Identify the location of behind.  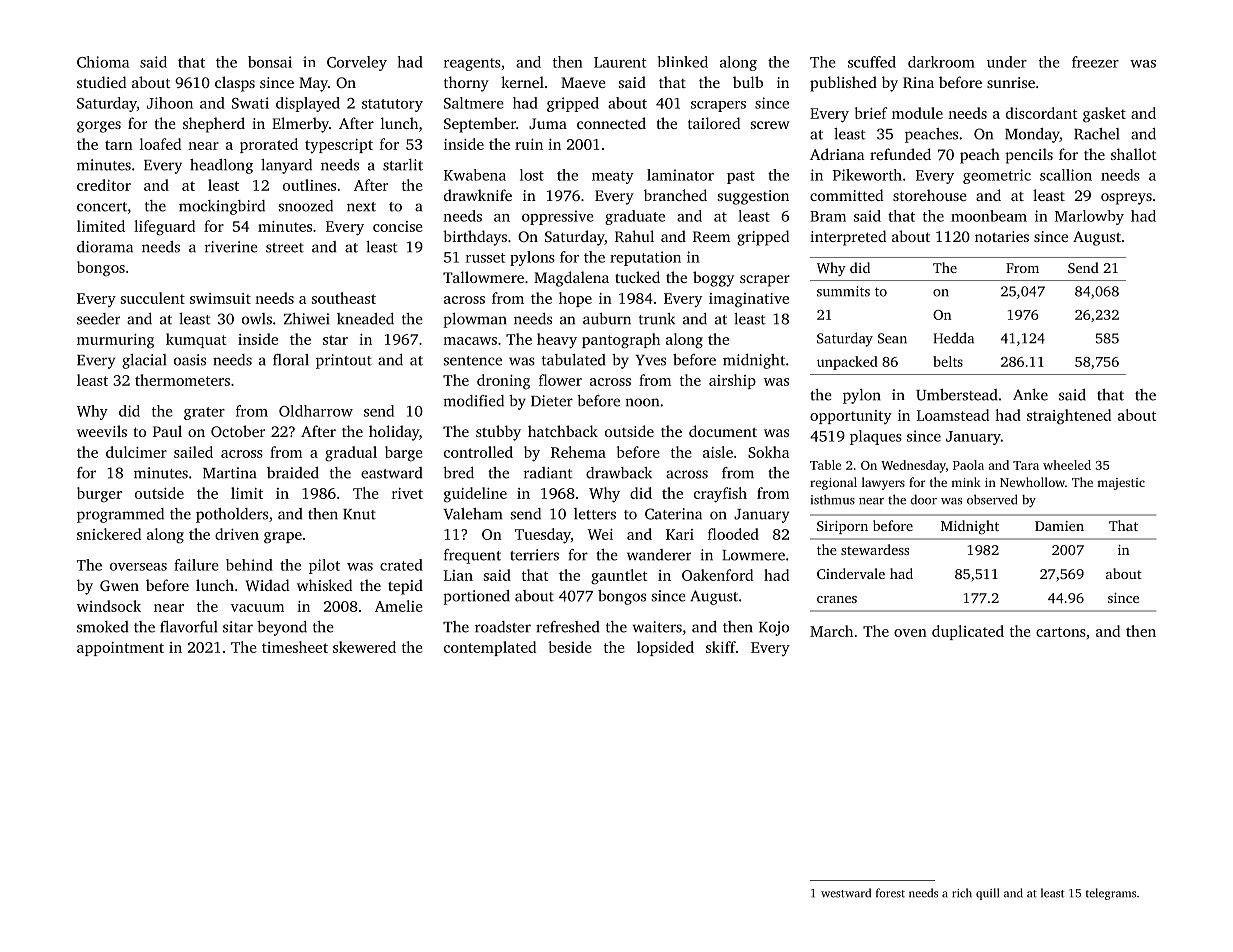
(249, 565).
